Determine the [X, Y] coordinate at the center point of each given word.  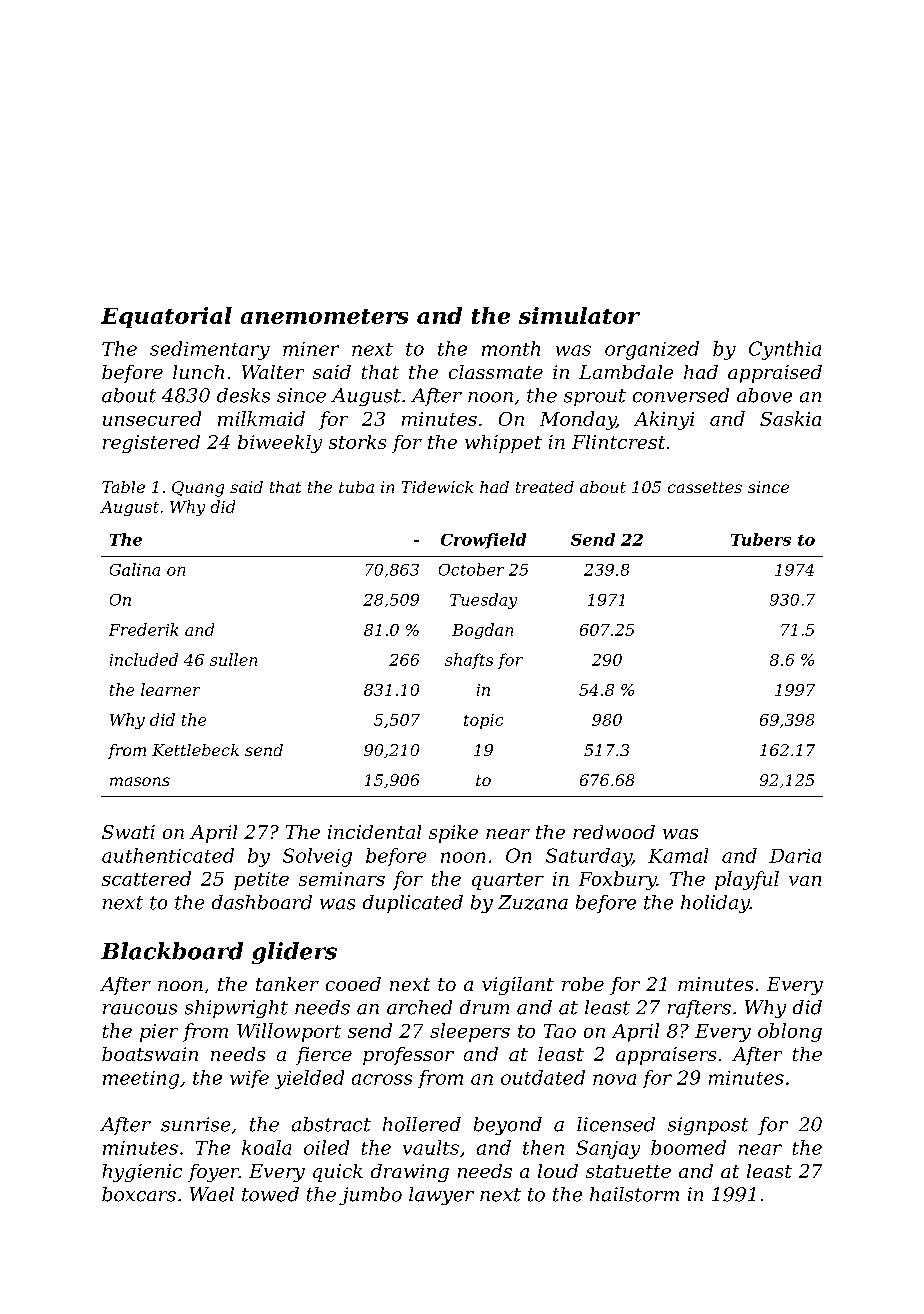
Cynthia [785, 350]
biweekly [280, 444]
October [471, 569]
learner [170, 689]
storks [357, 442]
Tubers [761, 539]
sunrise [195, 1124]
